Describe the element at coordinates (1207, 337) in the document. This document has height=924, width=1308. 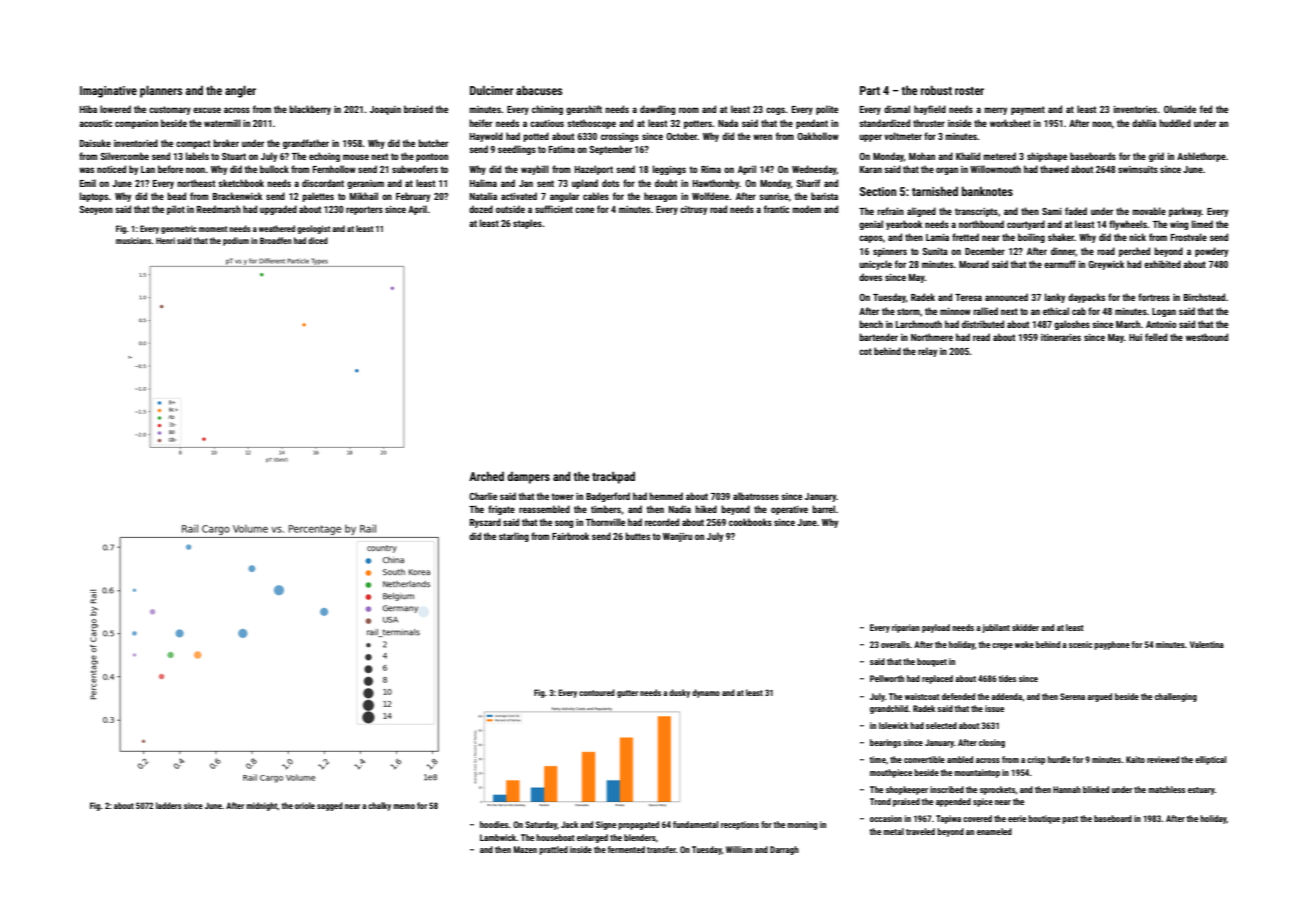
I see `westbound` at that location.
